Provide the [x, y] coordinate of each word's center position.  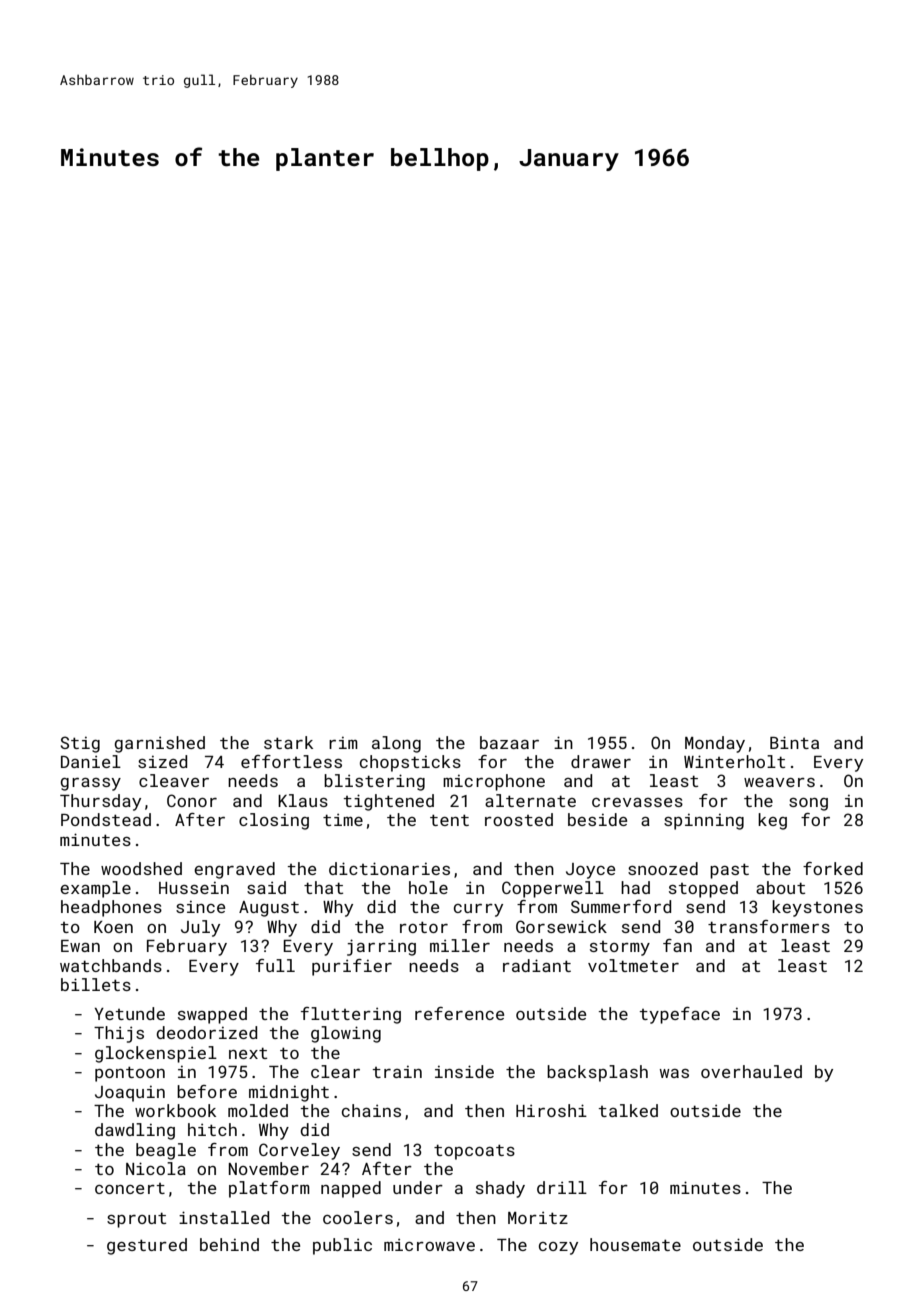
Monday [715, 744]
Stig [80, 744]
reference [459, 1013]
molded [258, 1110]
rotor [424, 927]
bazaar [509, 742]
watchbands [111, 965]
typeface [680, 1015]
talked [628, 1110]
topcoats [474, 1152]
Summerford [621, 906]
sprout [136, 1220]
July [200, 928]
